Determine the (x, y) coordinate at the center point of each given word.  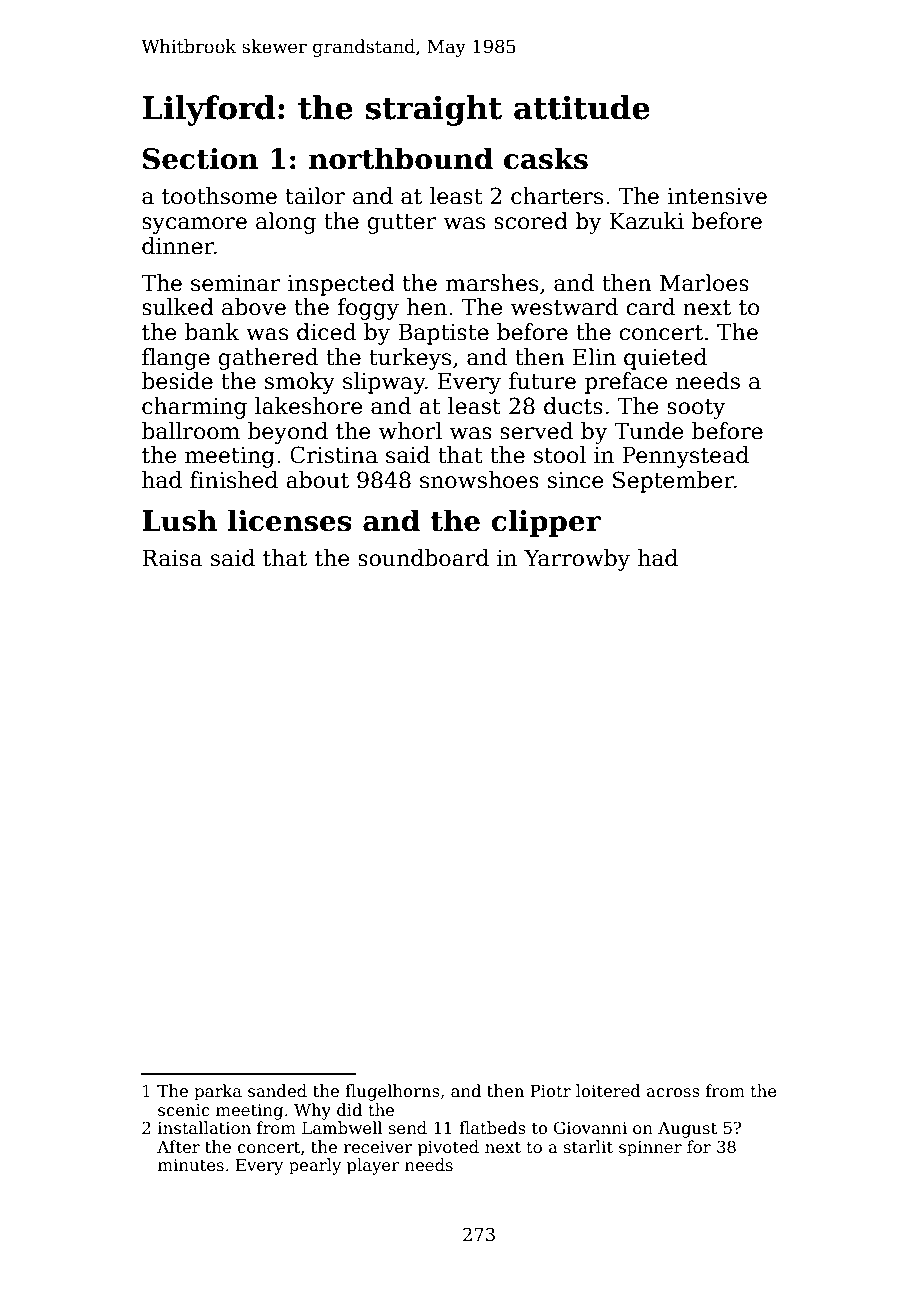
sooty (696, 409)
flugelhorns (392, 1092)
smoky (300, 383)
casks (546, 158)
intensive (717, 196)
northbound (401, 158)
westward (564, 307)
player (373, 1166)
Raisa (172, 558)
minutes (191, 1165)
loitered (608, 1091)
